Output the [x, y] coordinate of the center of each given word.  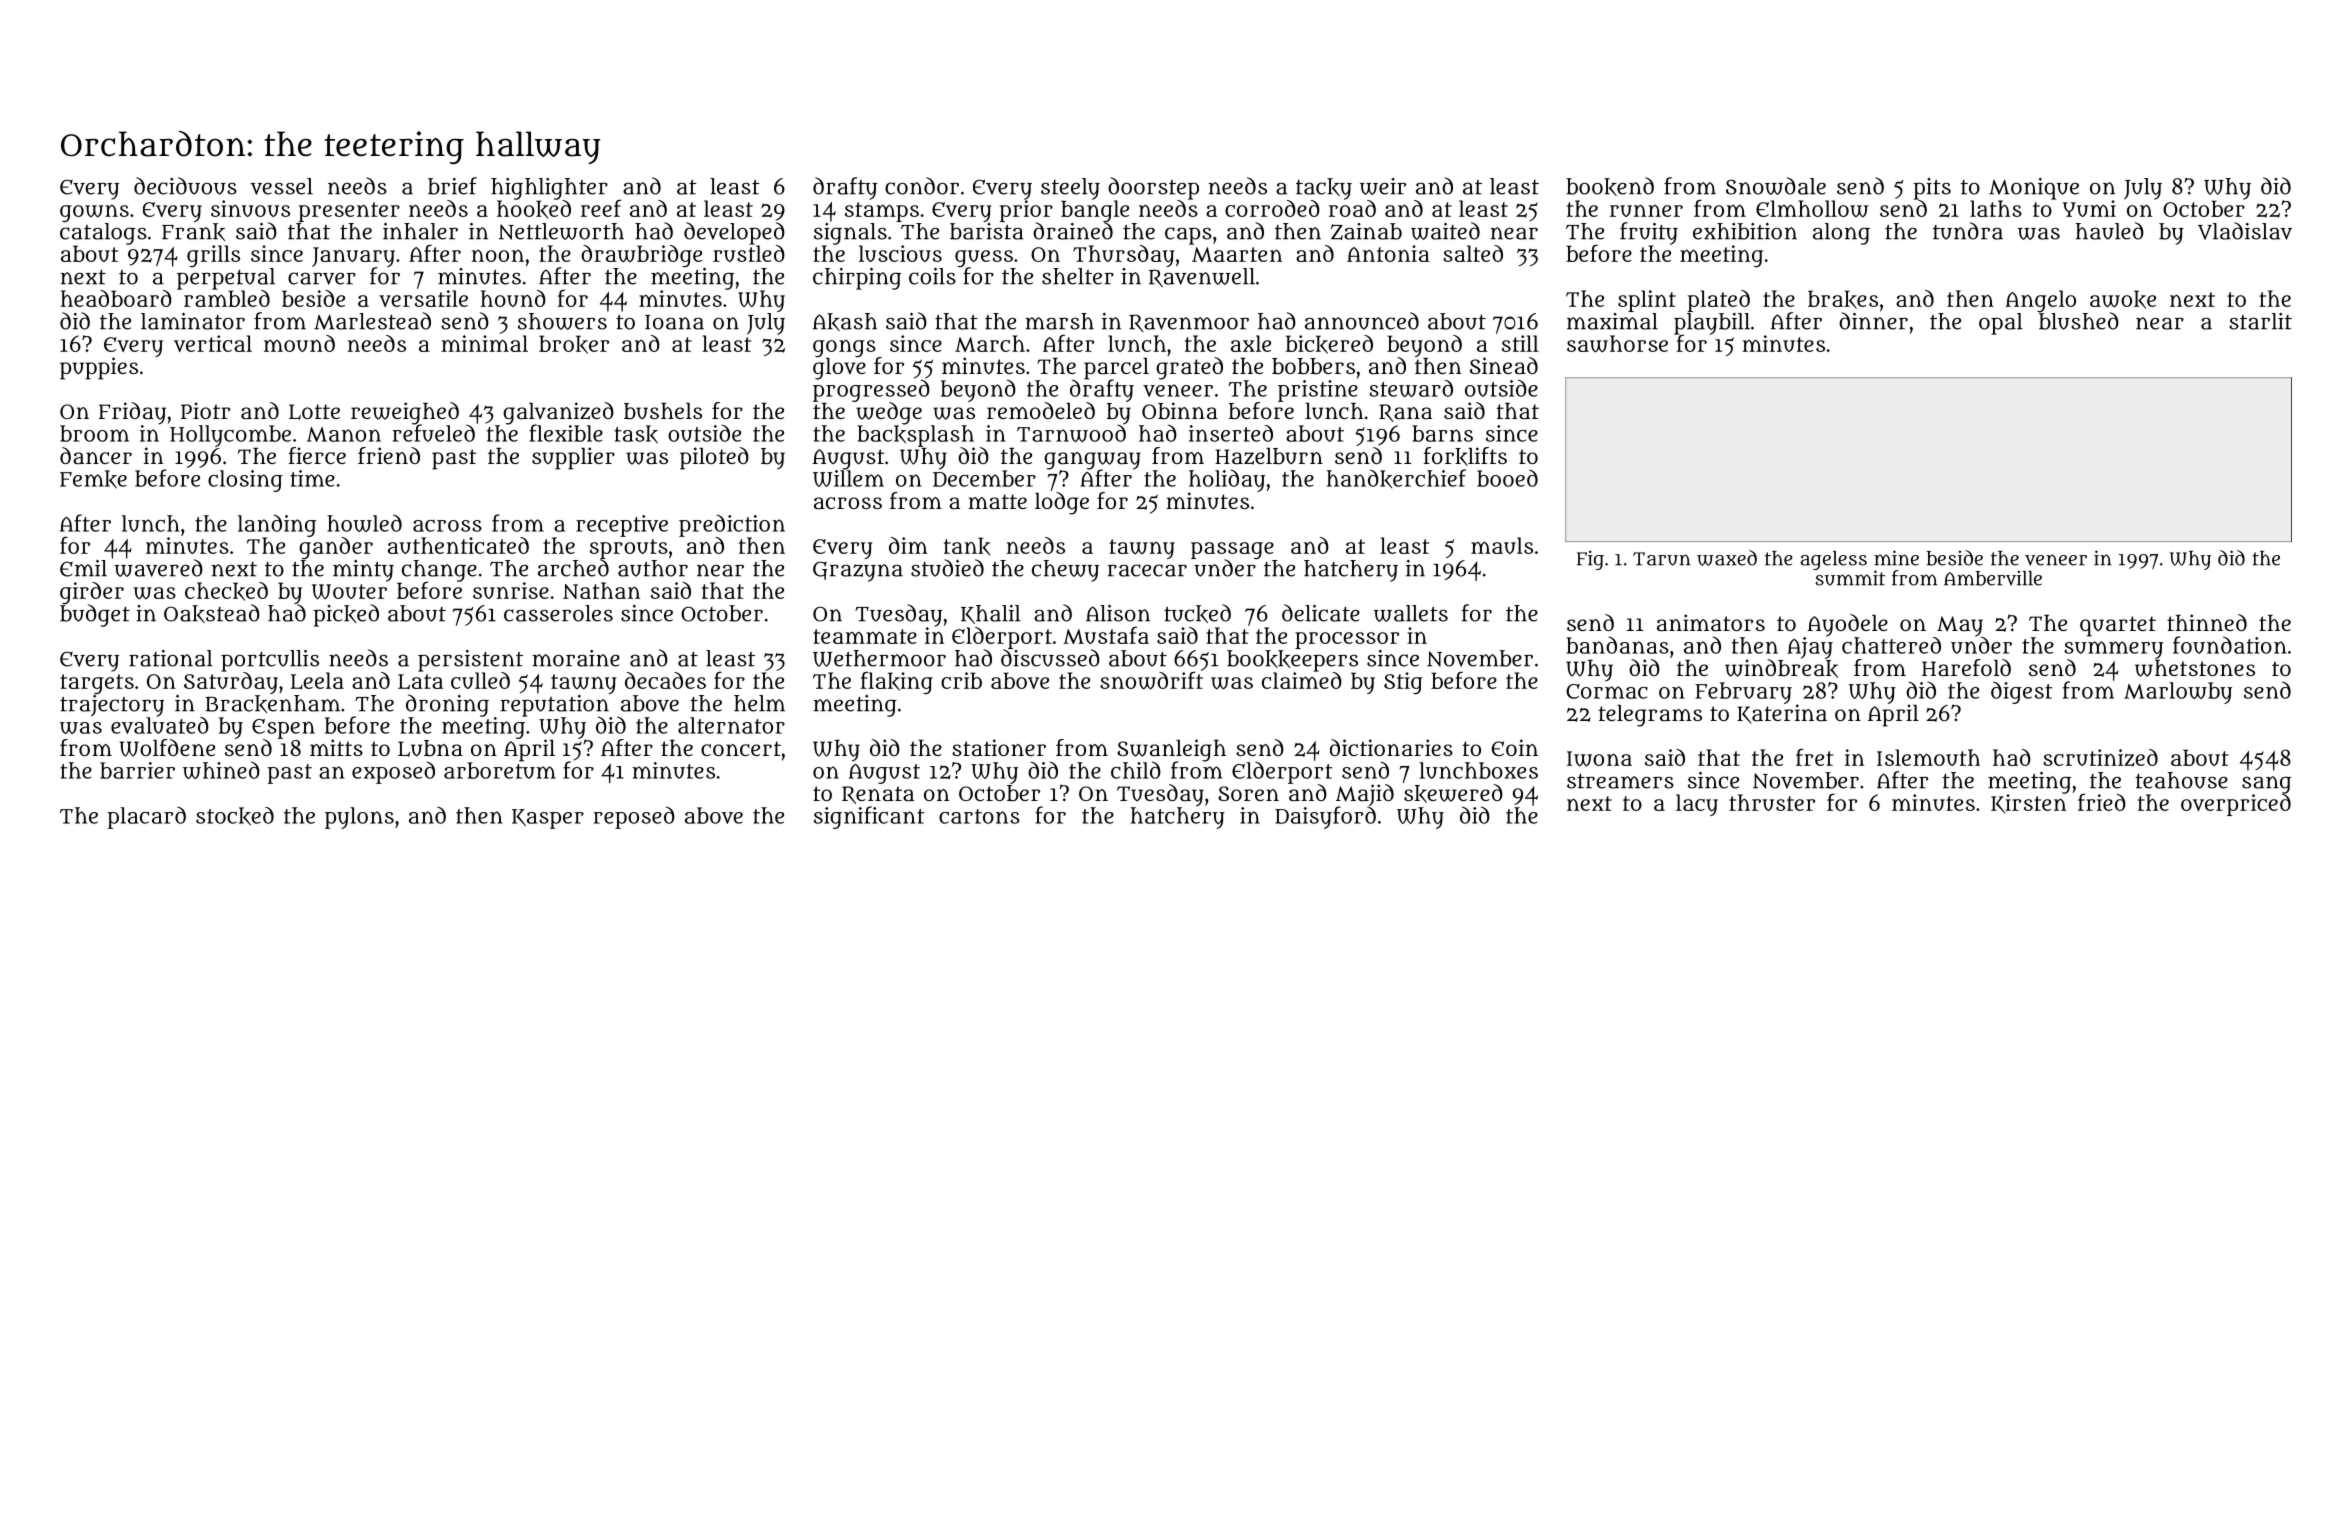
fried [2102, 802]
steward [1411, 388]
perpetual [226, 279]
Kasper [548, 819]
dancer [96, 455]
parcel [1116, 368]
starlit [2260, 321]
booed [1507, 478]
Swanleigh [1171, 750]
